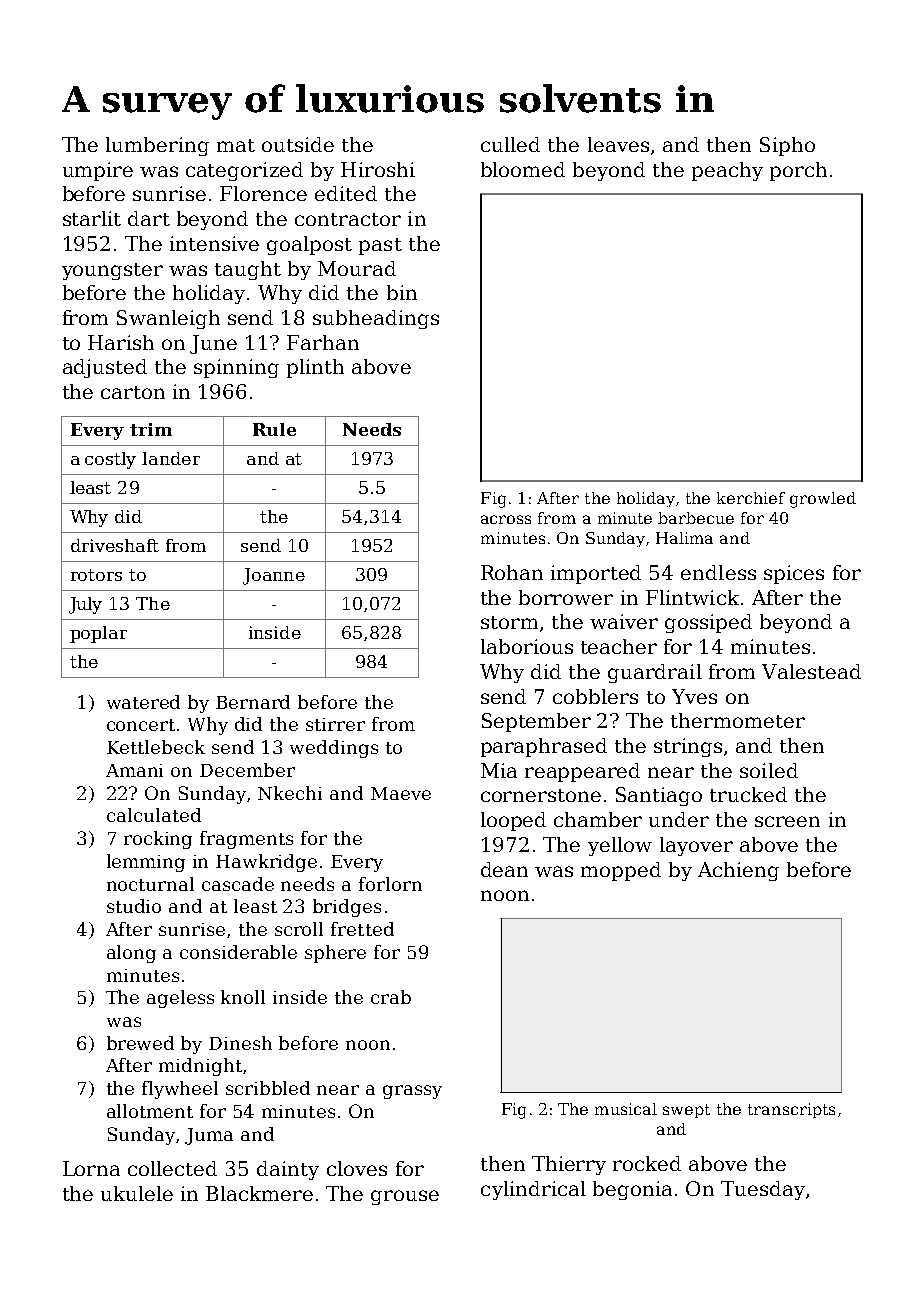 Image resolution: width=924 pixels, height=1314 pixels. I want to click on growled, so click(823, 500).
